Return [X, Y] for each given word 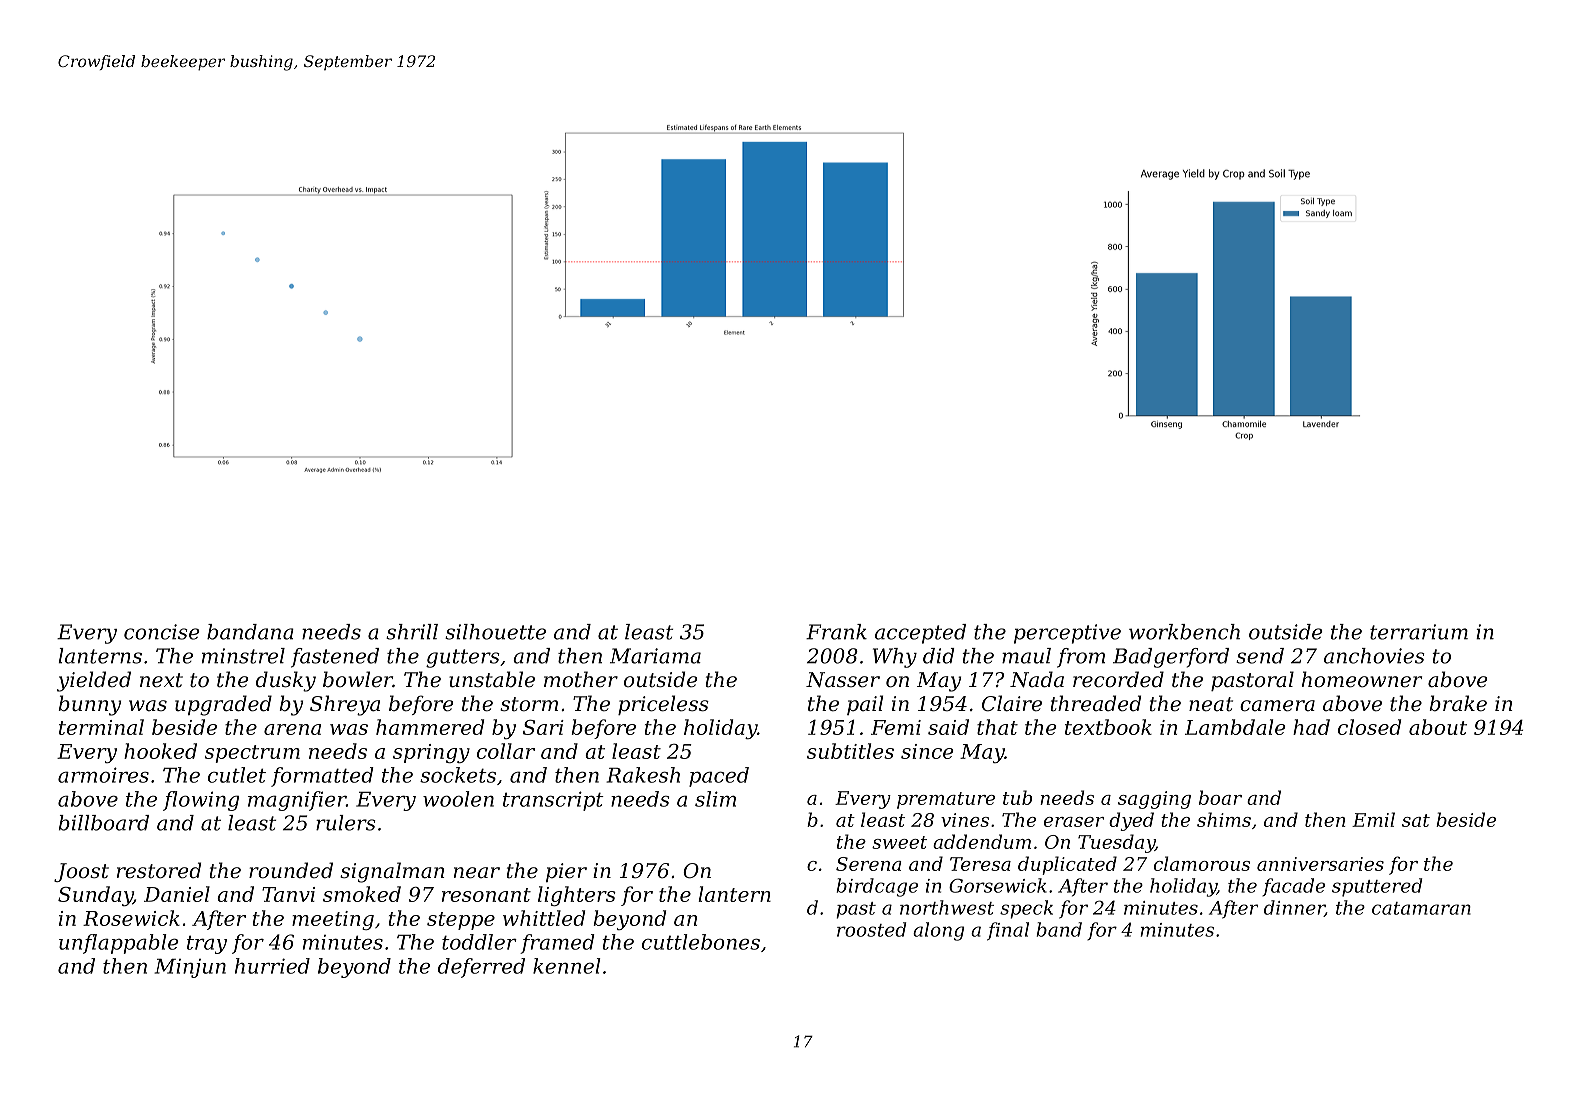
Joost [81, 872]
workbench [1184, 632]
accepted [920, 634]
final [1008, 931]
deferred [481, 968]
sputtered [1377, 887]
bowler [358, 679]
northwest [947, 907]
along [938, 931]
